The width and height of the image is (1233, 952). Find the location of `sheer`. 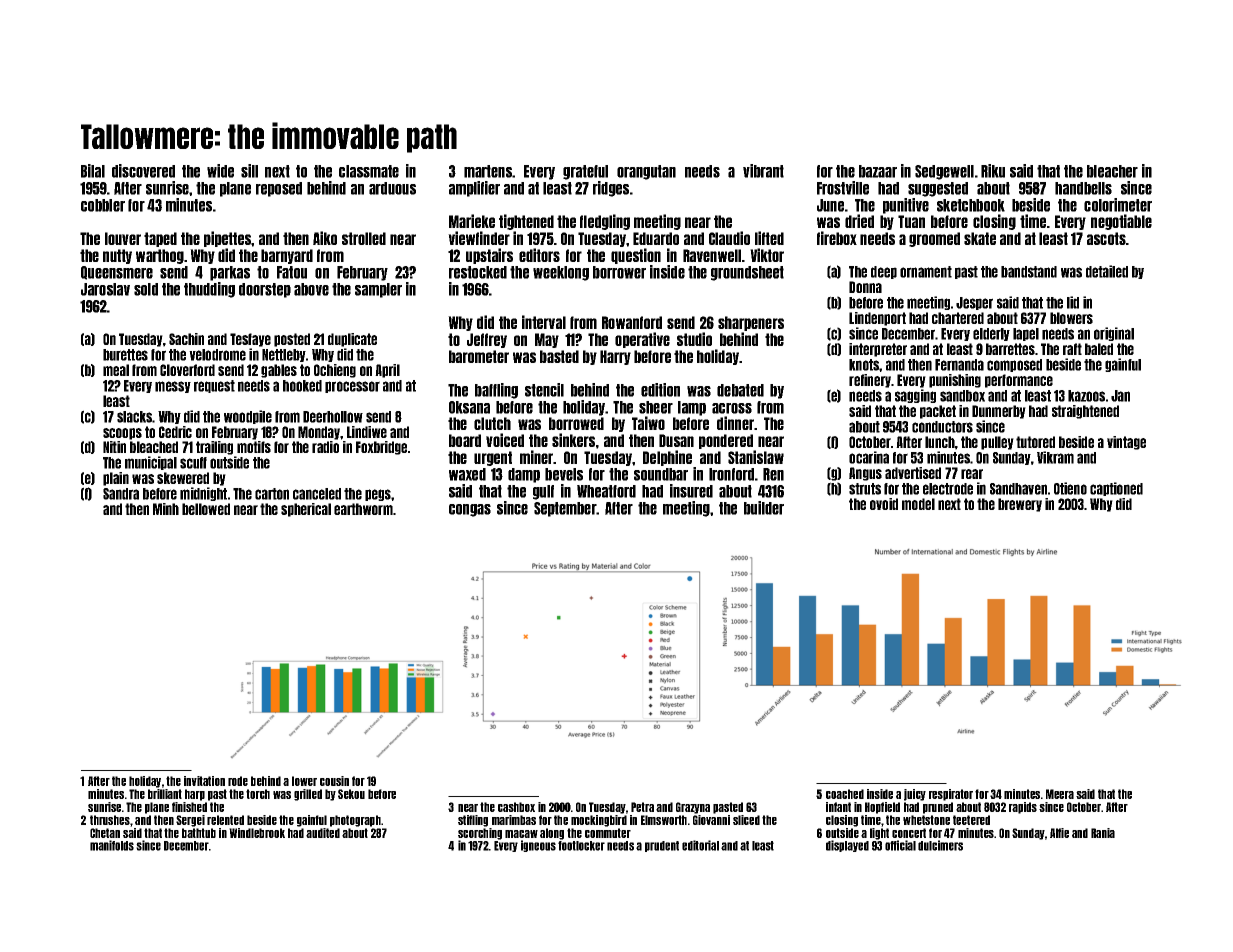

sheer is located at coordinates (656, 407).
